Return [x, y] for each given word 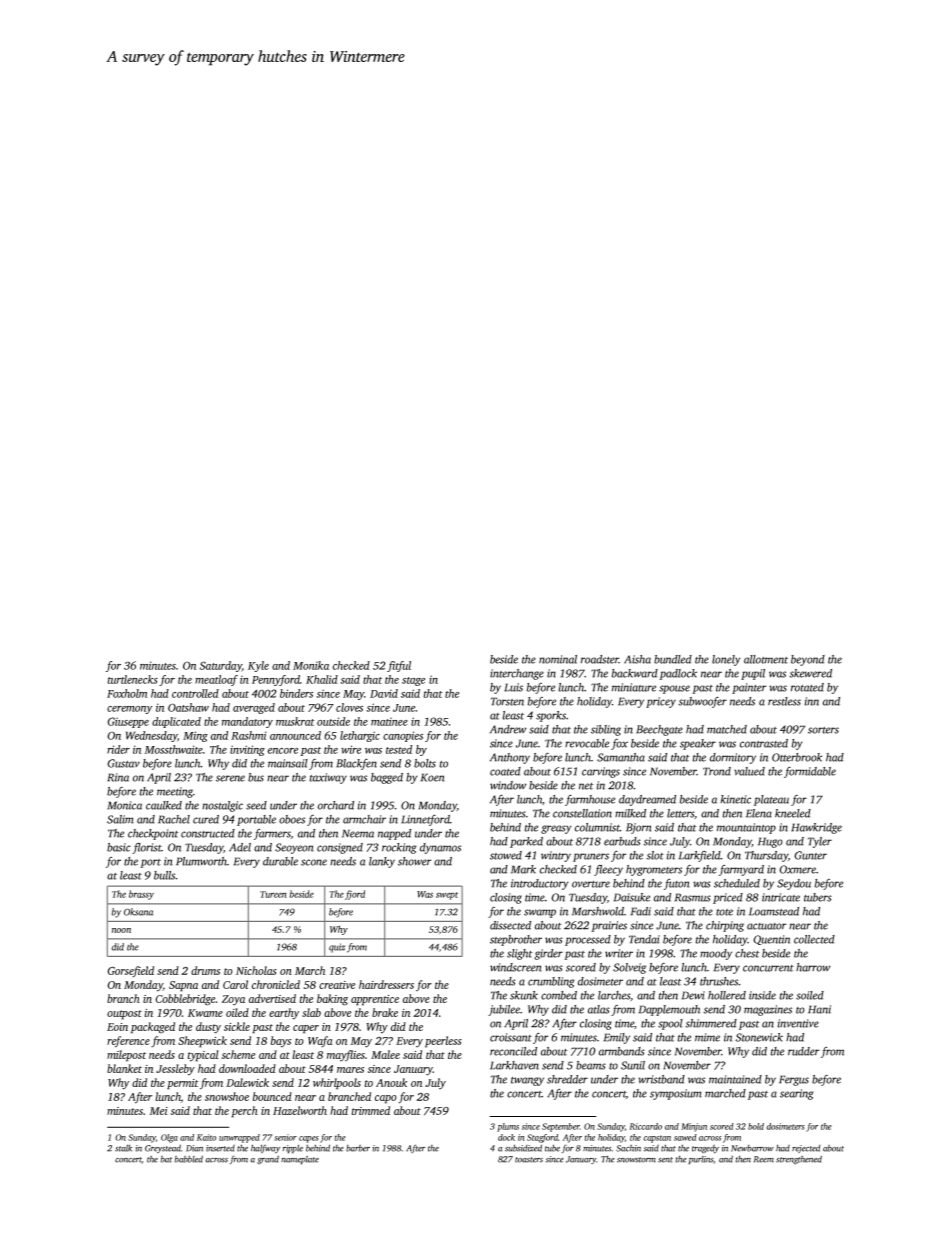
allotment [766, 659]
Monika [311, 665]
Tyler [820, 842]
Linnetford [425, 820]
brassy [141, 895]
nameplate [300, 1160]
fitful [399, 666]
